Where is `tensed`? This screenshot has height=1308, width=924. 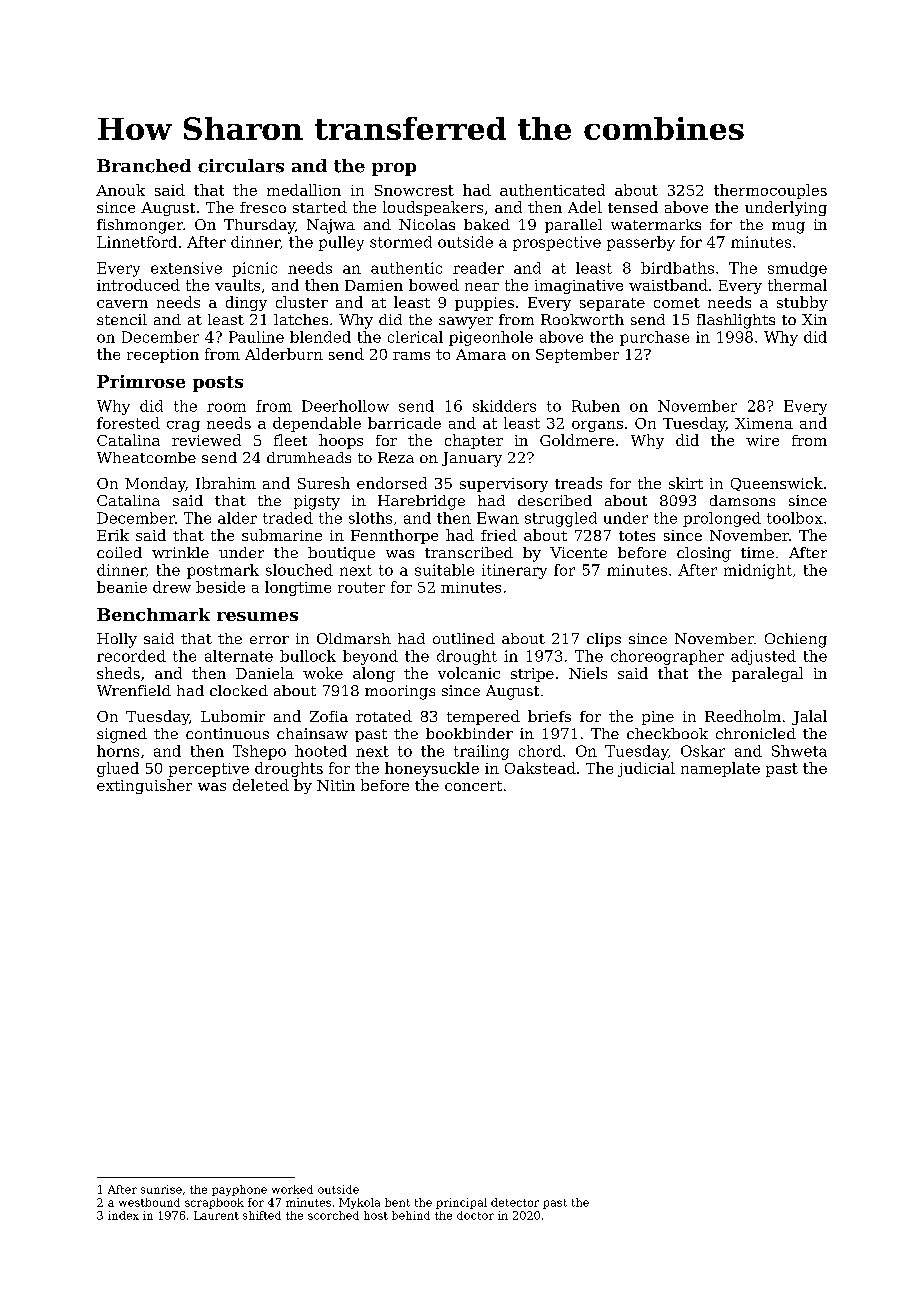 tensed is located at coordinates (633, 207).
